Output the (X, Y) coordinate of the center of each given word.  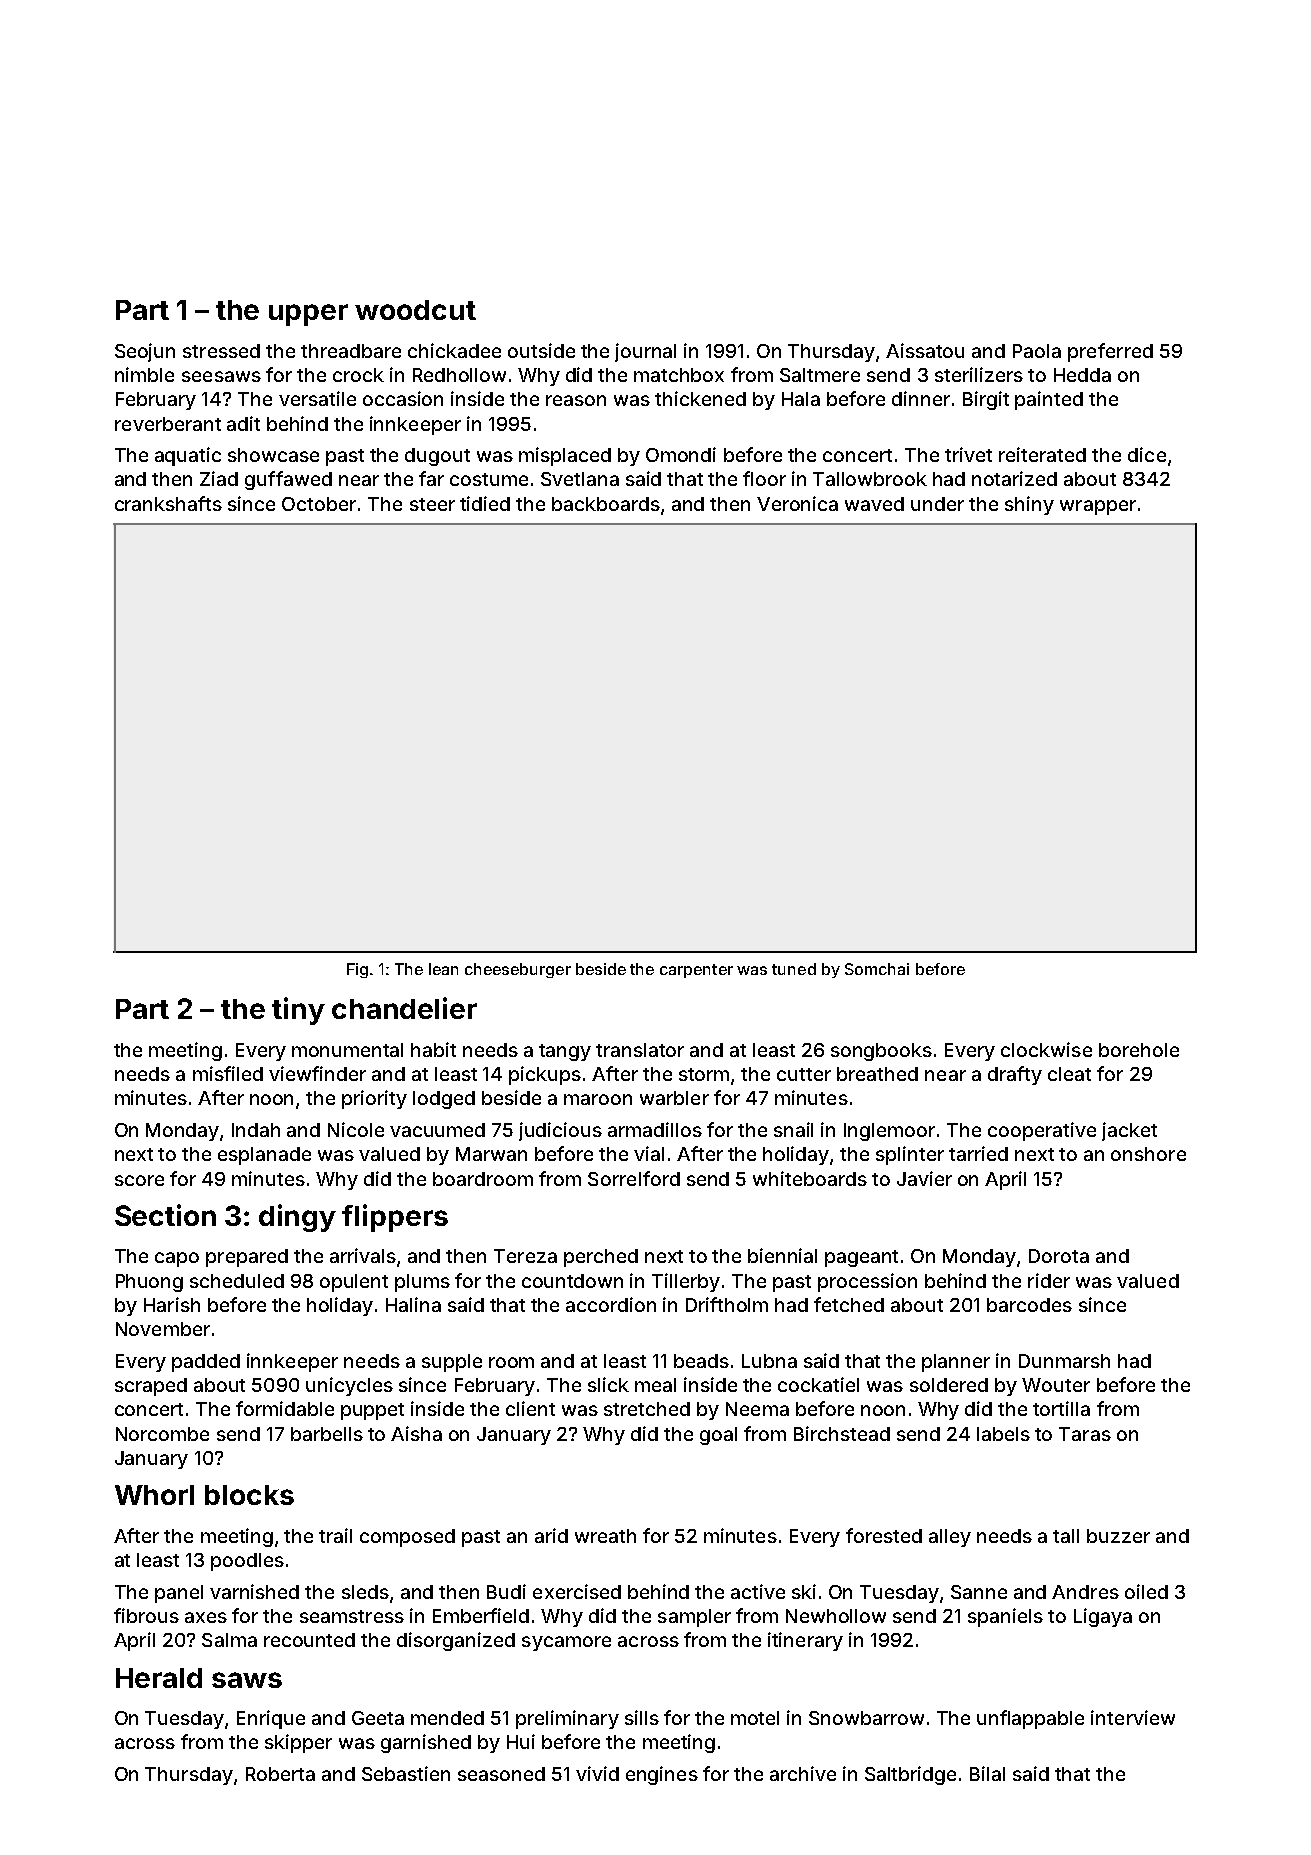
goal (718, 1436)
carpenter (696, 971)
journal (645, 352)
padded (206, 1363)
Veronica (797, 503)
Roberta (280, 1774)
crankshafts (168, 503)
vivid (597, 1773)
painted (1049, 400)
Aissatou (925, 350)
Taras (1085, 1434)
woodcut (415, 310)
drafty (1015, 1075)
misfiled (228, 1073)
